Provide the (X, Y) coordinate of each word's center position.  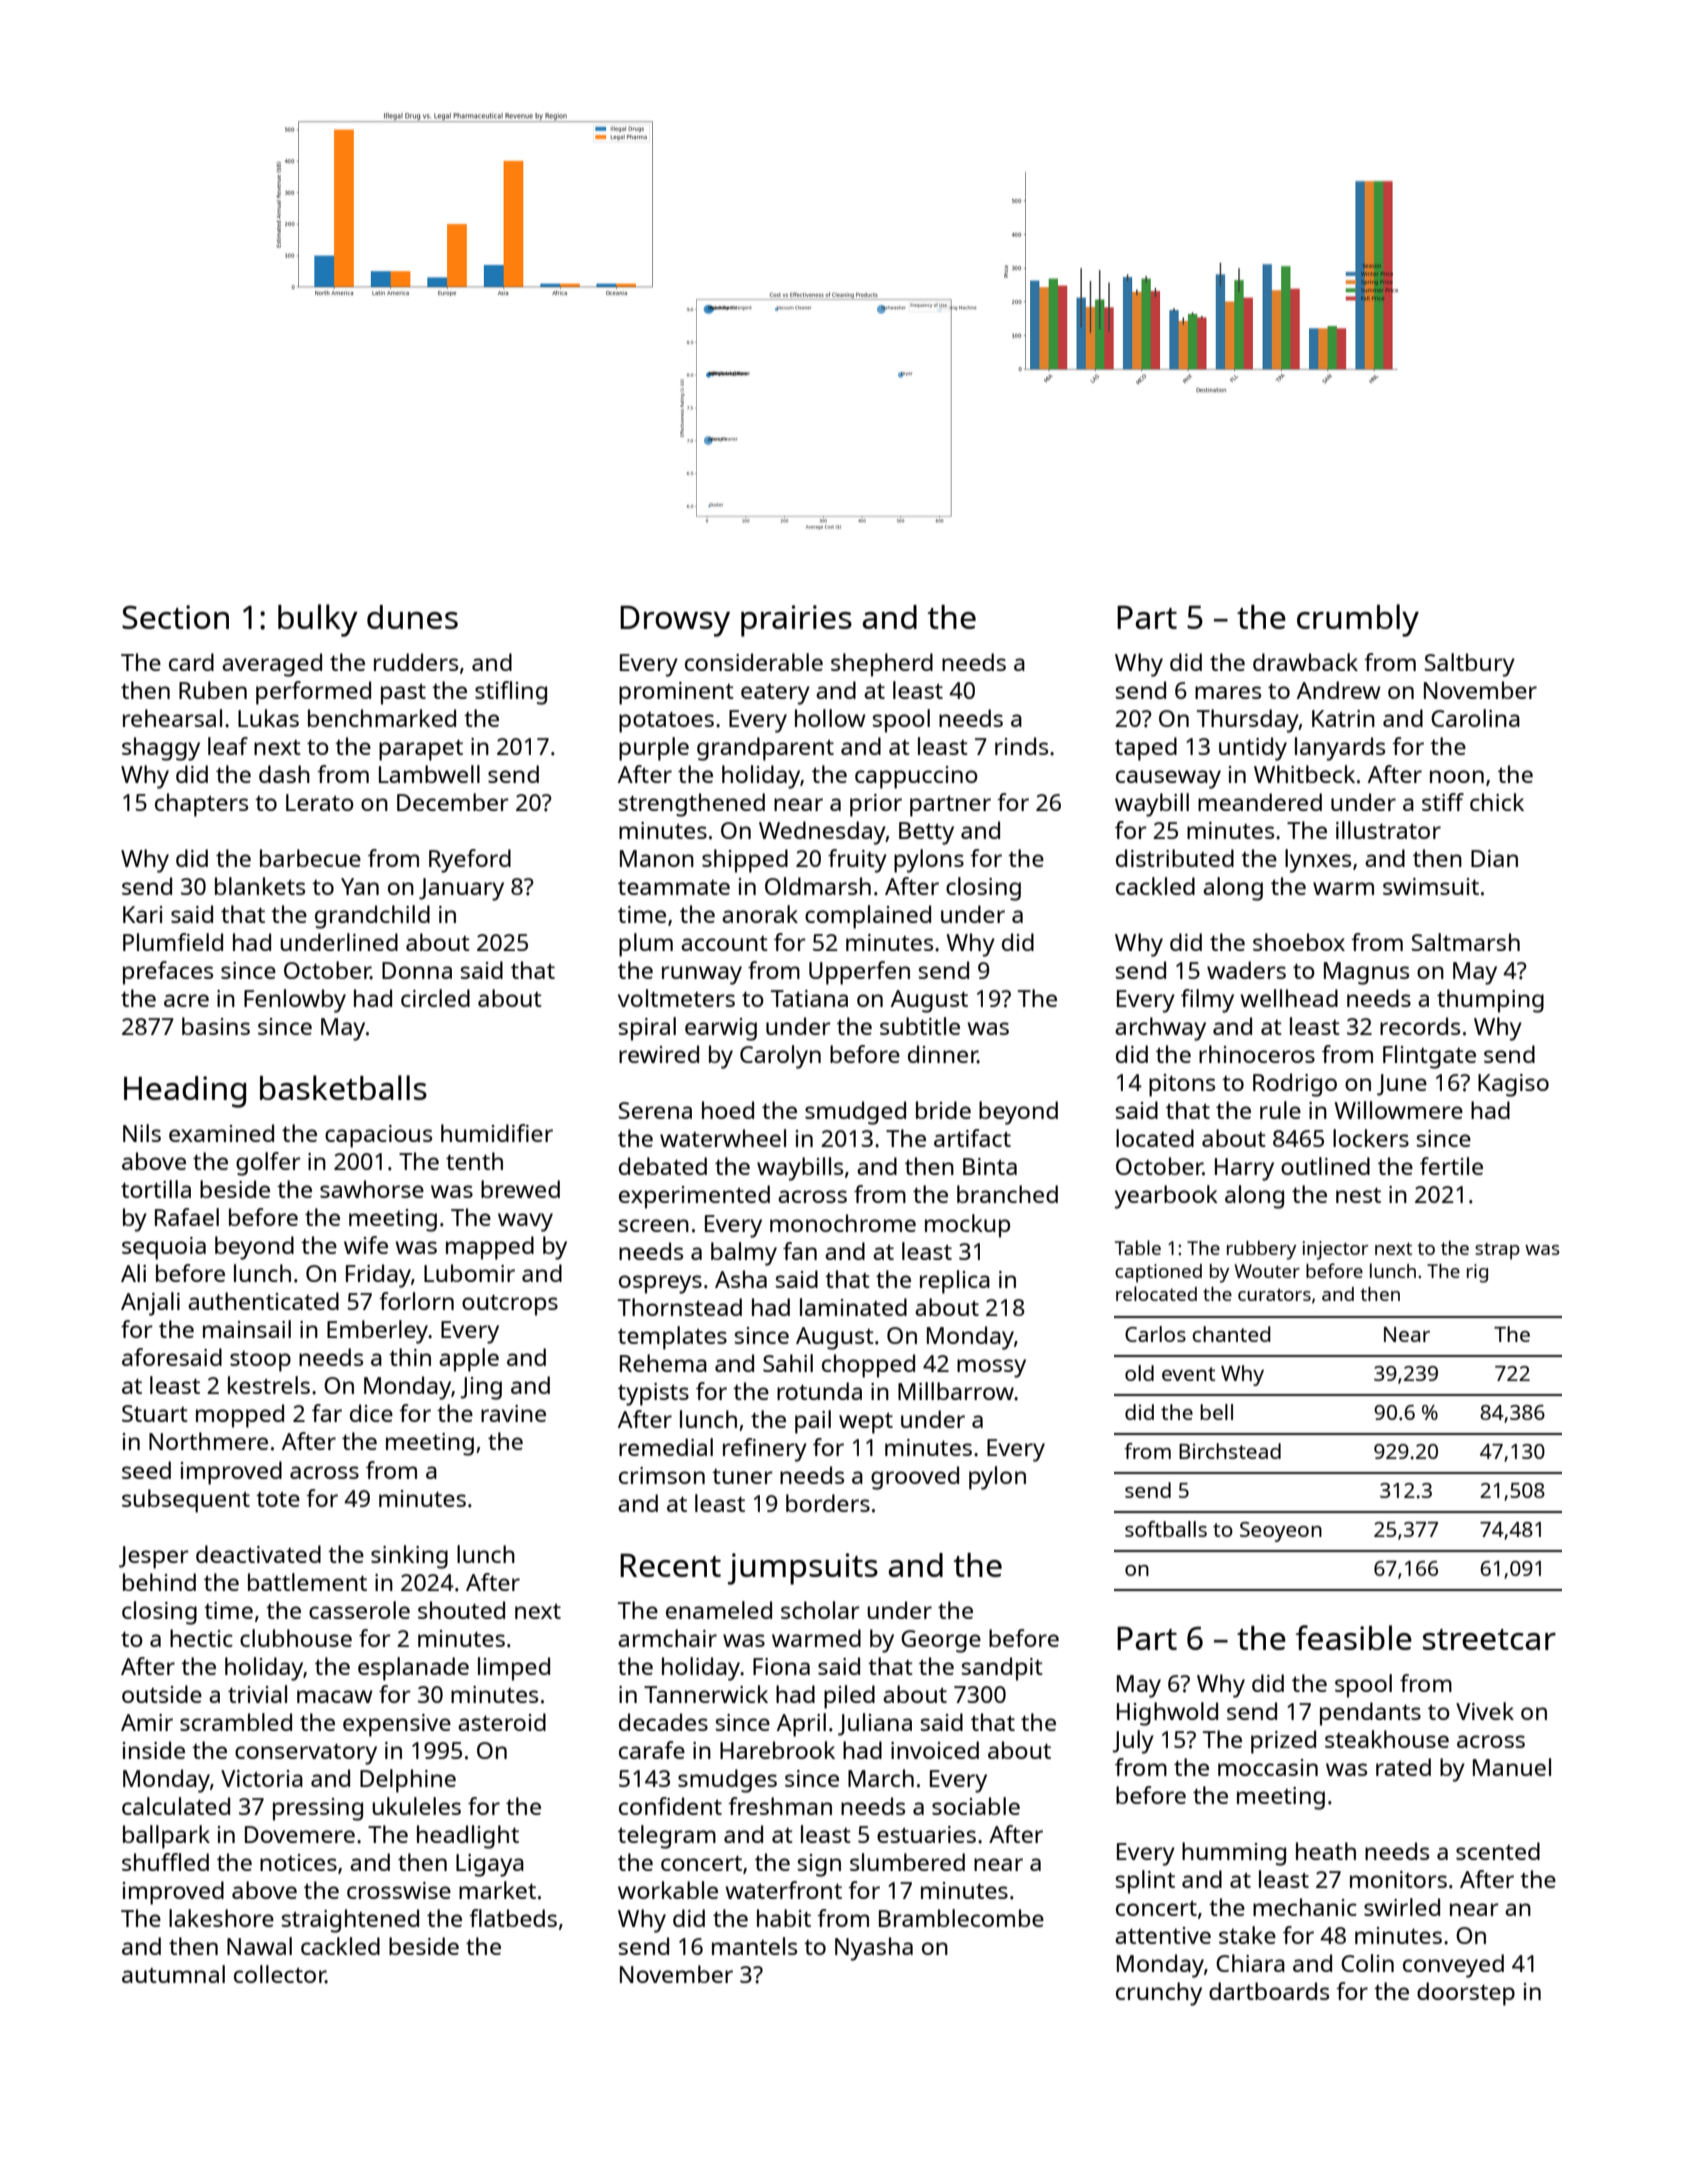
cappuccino (916, 777)
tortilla (156, 1189)
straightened (350, 1921)
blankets (260, 886)
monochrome (843, 1223)
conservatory (306, 1754)
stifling (511, 693)
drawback (1305, 662)
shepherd (882, 665)
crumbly (1358, 620)
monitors (1398, 1879)
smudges (727, 1781)
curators (1274, 1294)
